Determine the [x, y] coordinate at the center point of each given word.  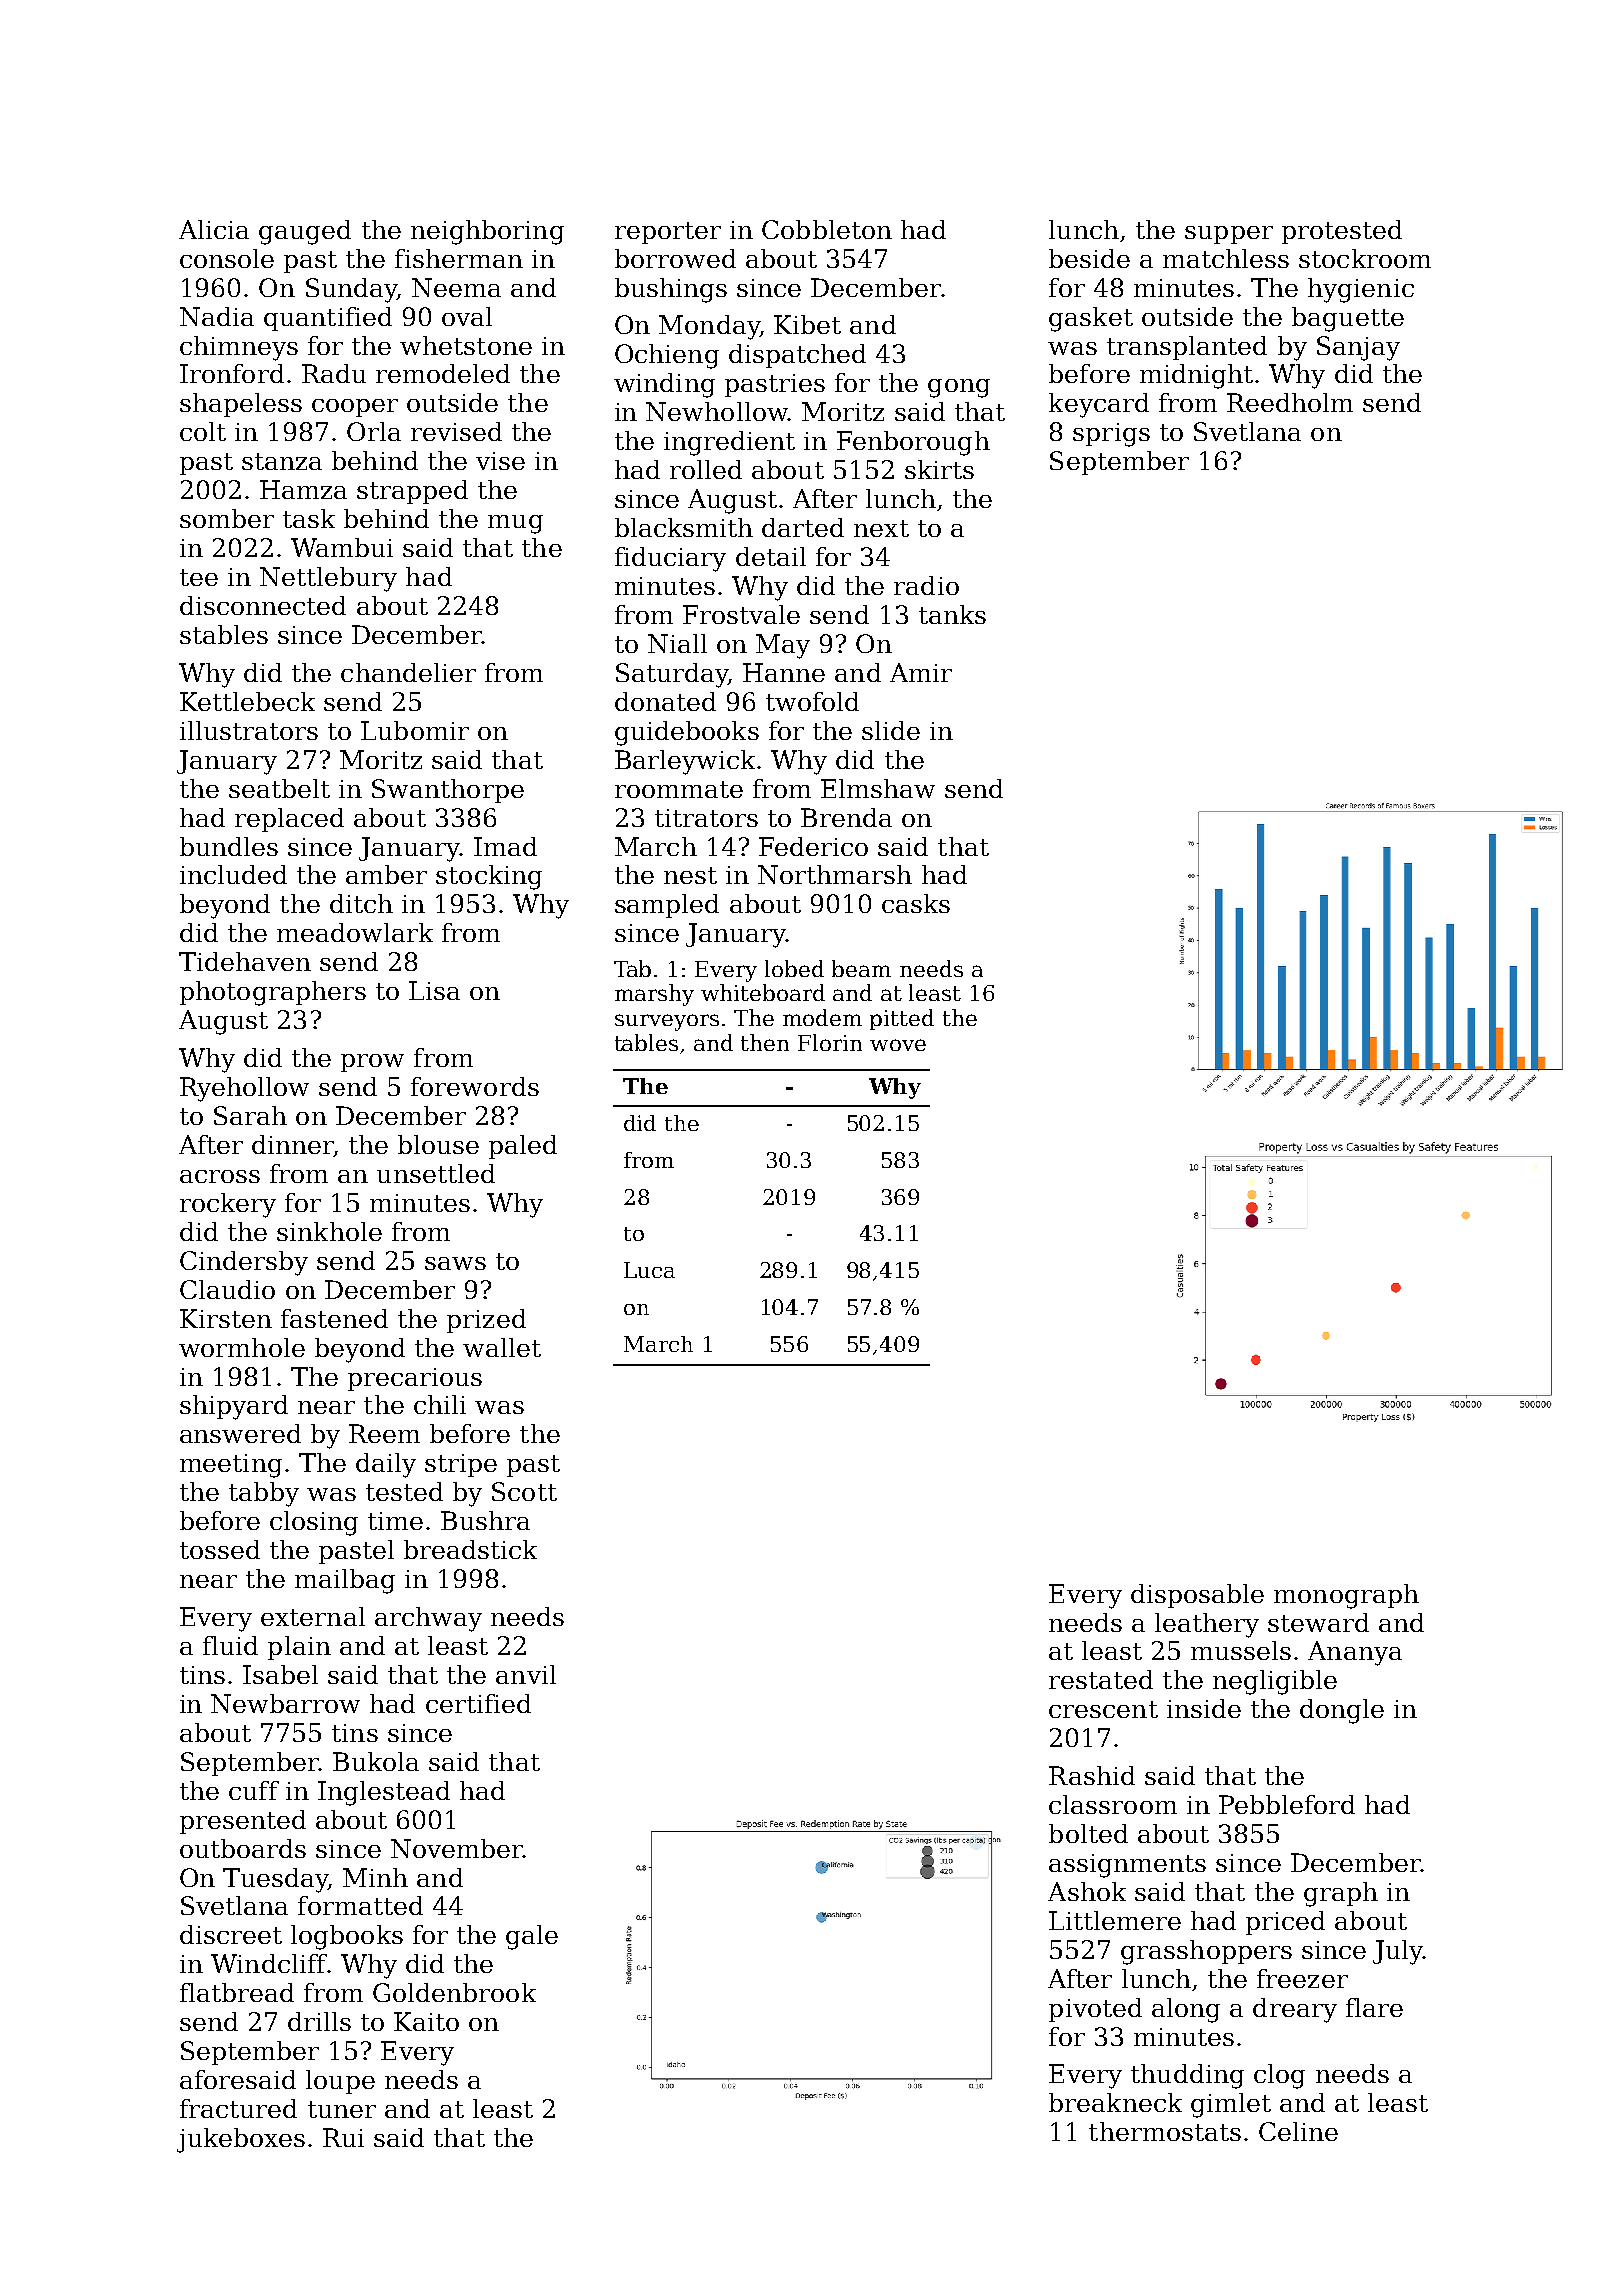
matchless [1226, 258]
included [233, 874]
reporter [668, 233]
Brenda [846, 817]
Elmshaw [878, 788]
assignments [1127, 1866]
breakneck [1115, 2102]
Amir [921, 672]
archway [428, 1619]
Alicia [214, 229]
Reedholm [1290, 402]
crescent [1103, 1709]
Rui [343, 2137]
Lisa [434, 990]
